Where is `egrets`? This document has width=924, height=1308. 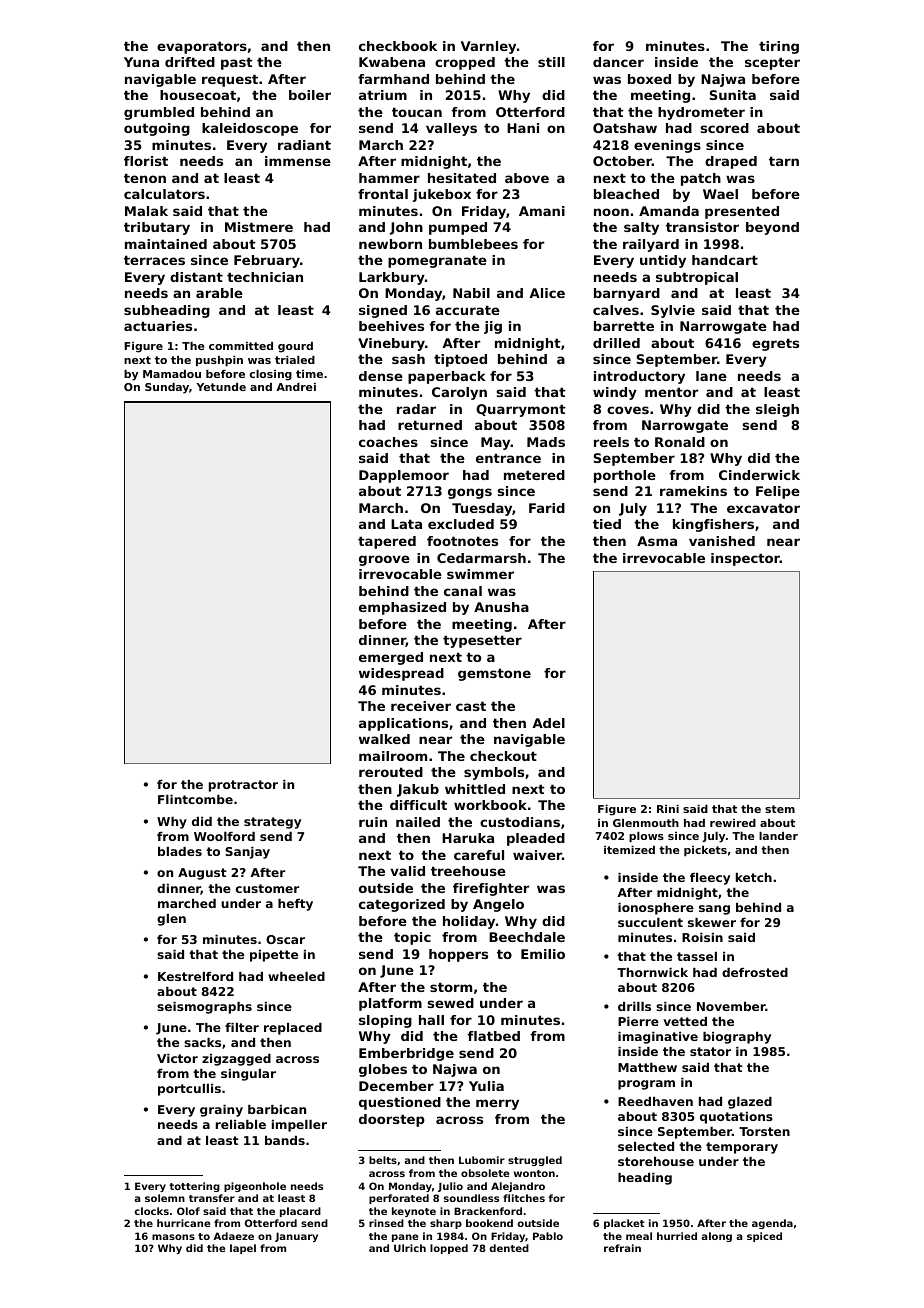 egrets is located at coordinates (775, 344).
